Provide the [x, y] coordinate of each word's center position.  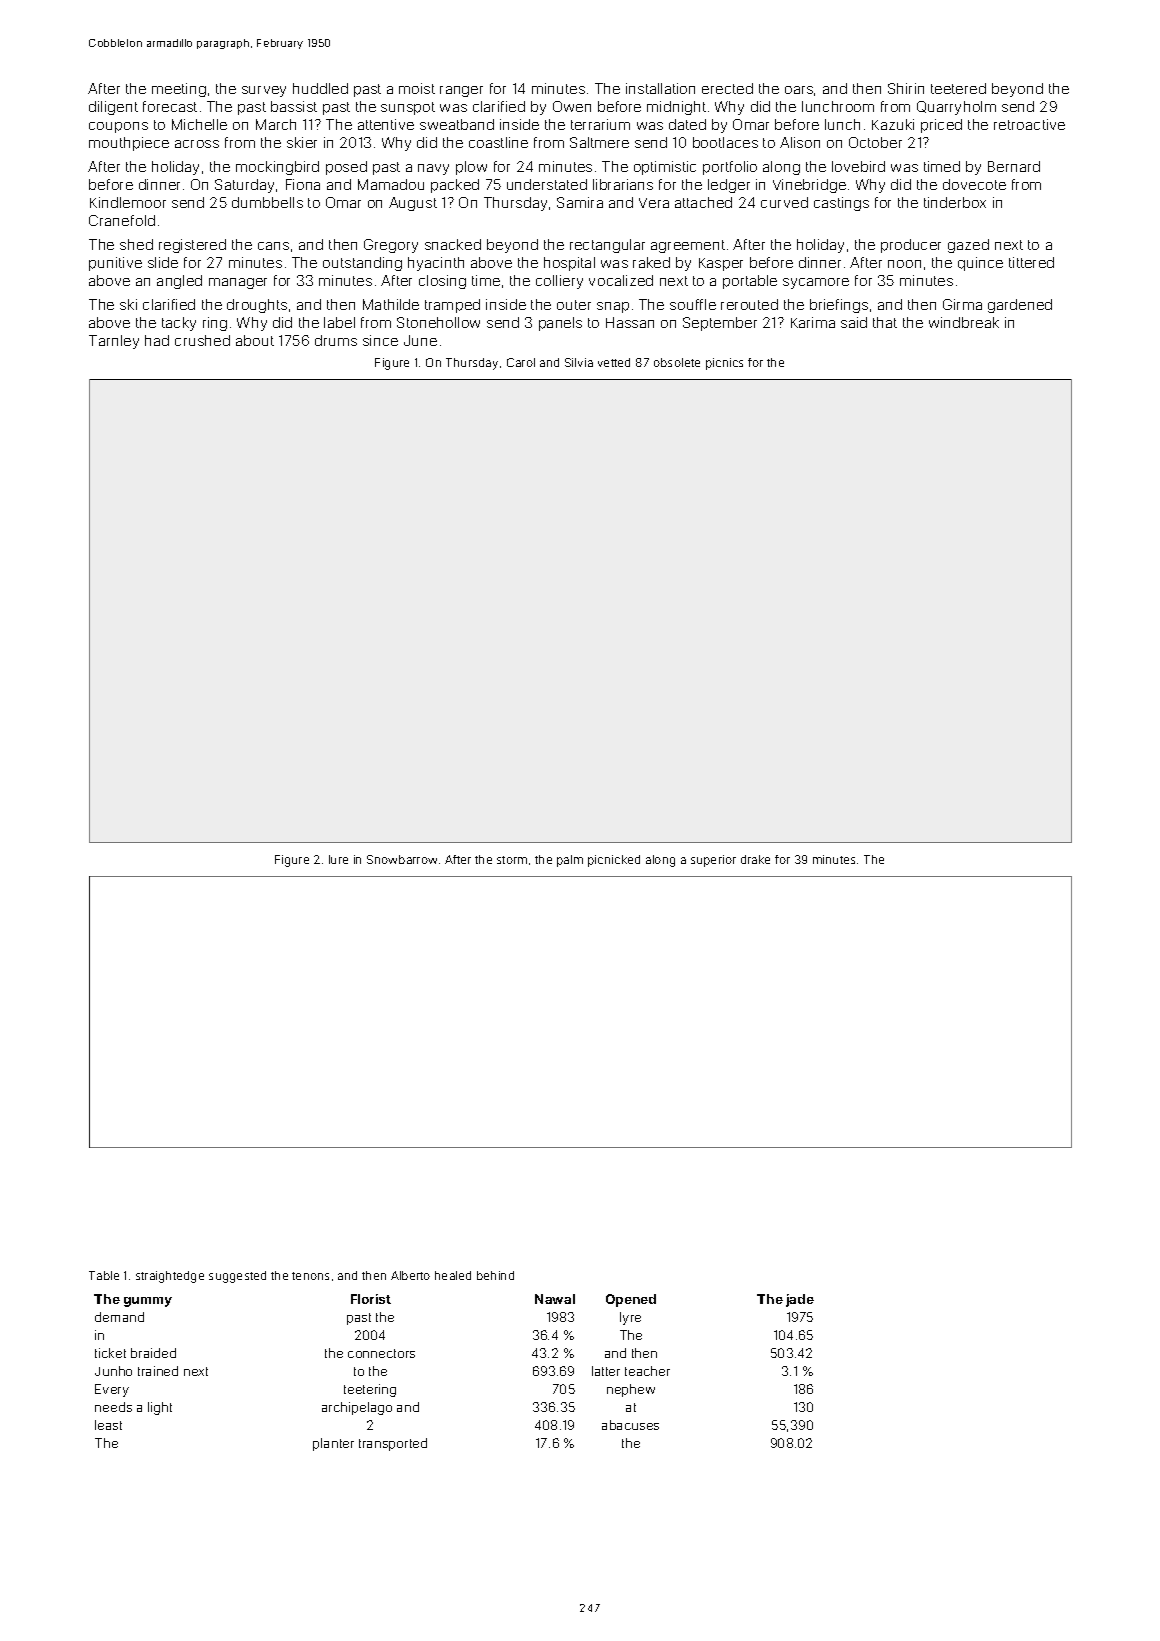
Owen [572, 106]
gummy [148, 1302]
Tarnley [114, 342]
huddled [320, 88]
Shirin [906, 88]
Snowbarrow [402, 859]
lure [338, 859]
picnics [724, 364]
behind [495, 1275]
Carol [521, 362]
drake [755, 859]
